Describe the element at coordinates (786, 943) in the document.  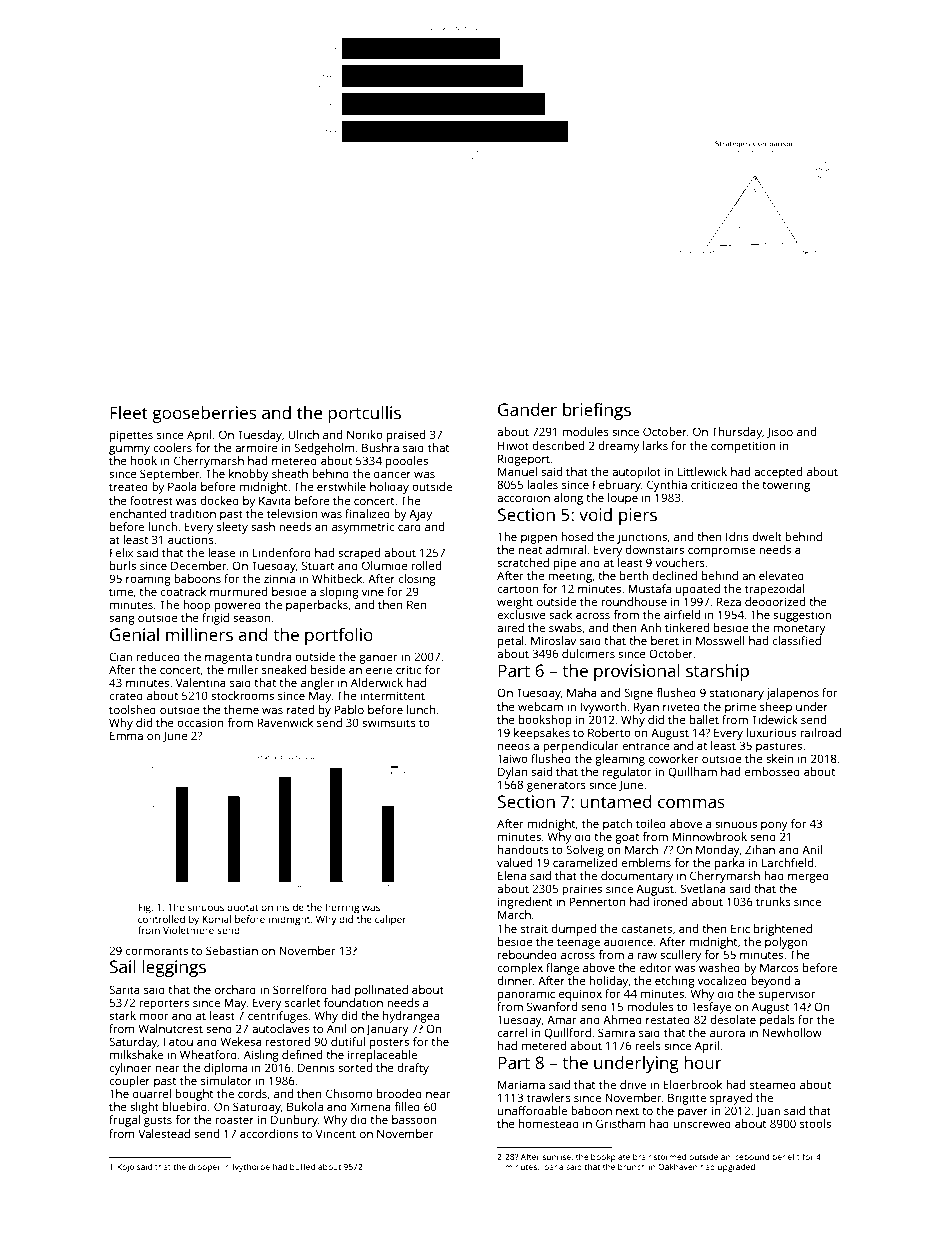
I see `polygon` at that location.
